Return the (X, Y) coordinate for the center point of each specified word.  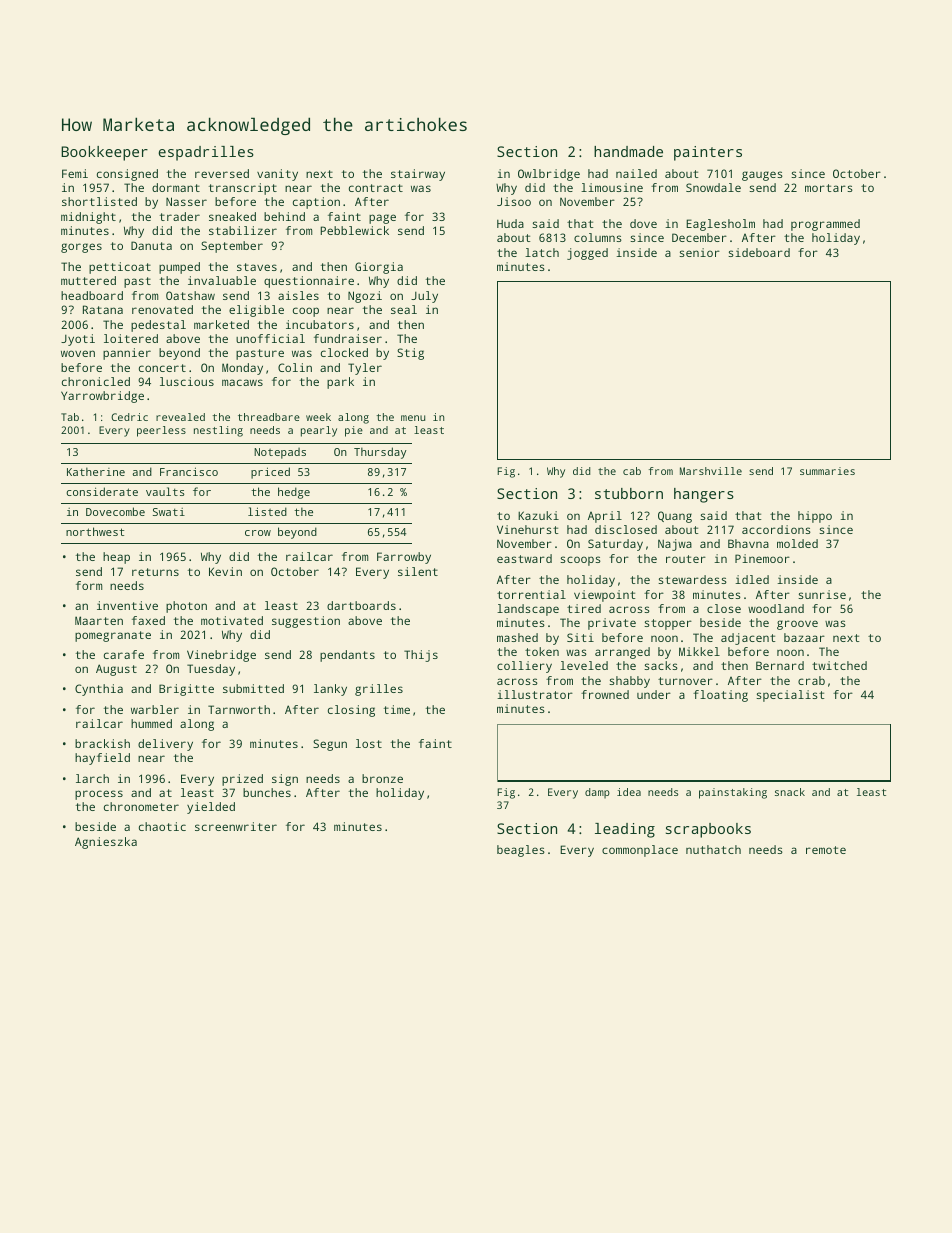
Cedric (129, 417)
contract (376, 188)
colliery (524, 667)
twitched (839, 665)
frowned (605, 694)
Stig (410, 354)
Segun (330, 745)
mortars (829, 188)
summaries (827, 471)
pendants (347, 656)
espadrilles (206, 153)
